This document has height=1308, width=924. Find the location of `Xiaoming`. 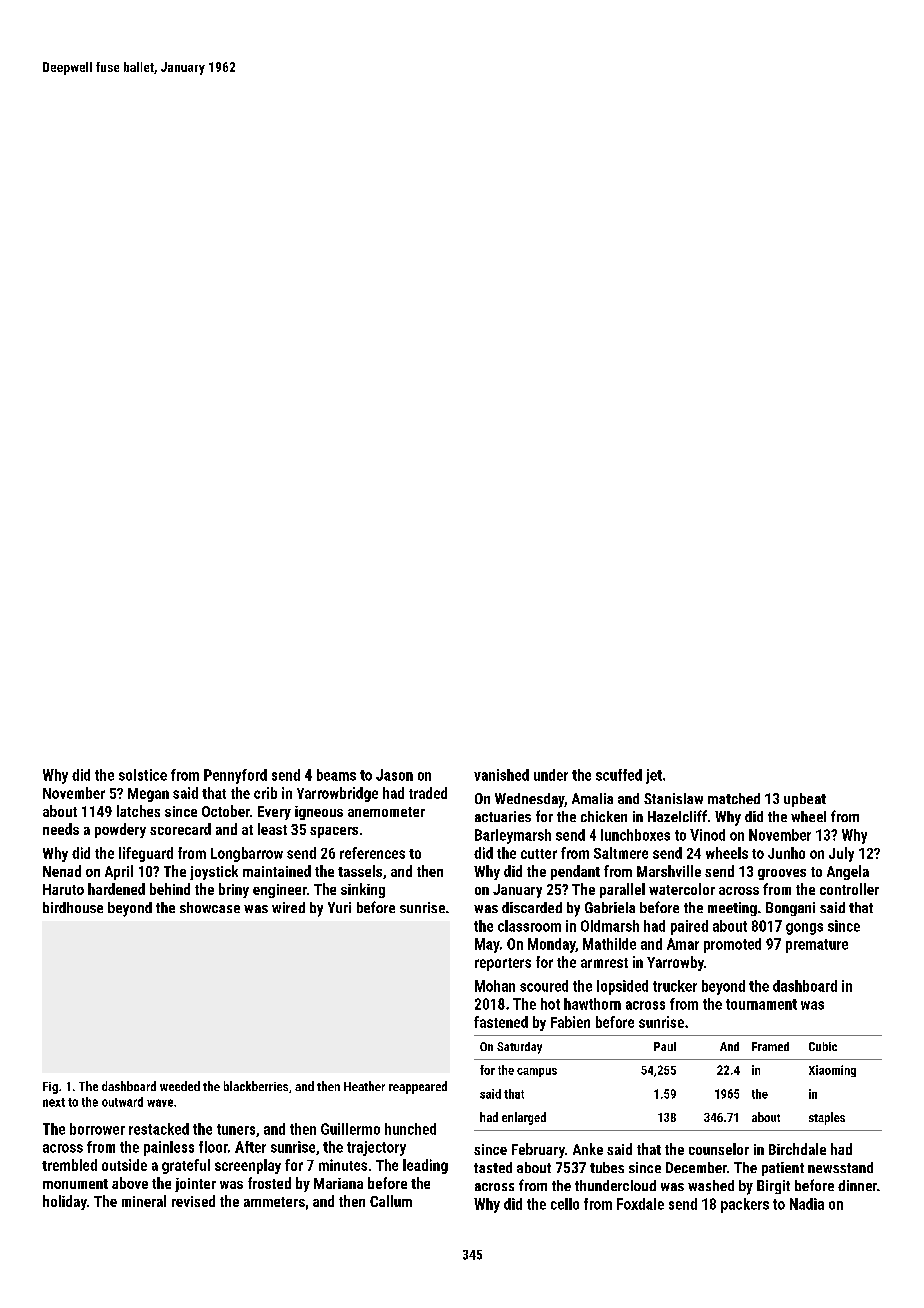

Xiaoming is located at coordinates (832, 1071).
